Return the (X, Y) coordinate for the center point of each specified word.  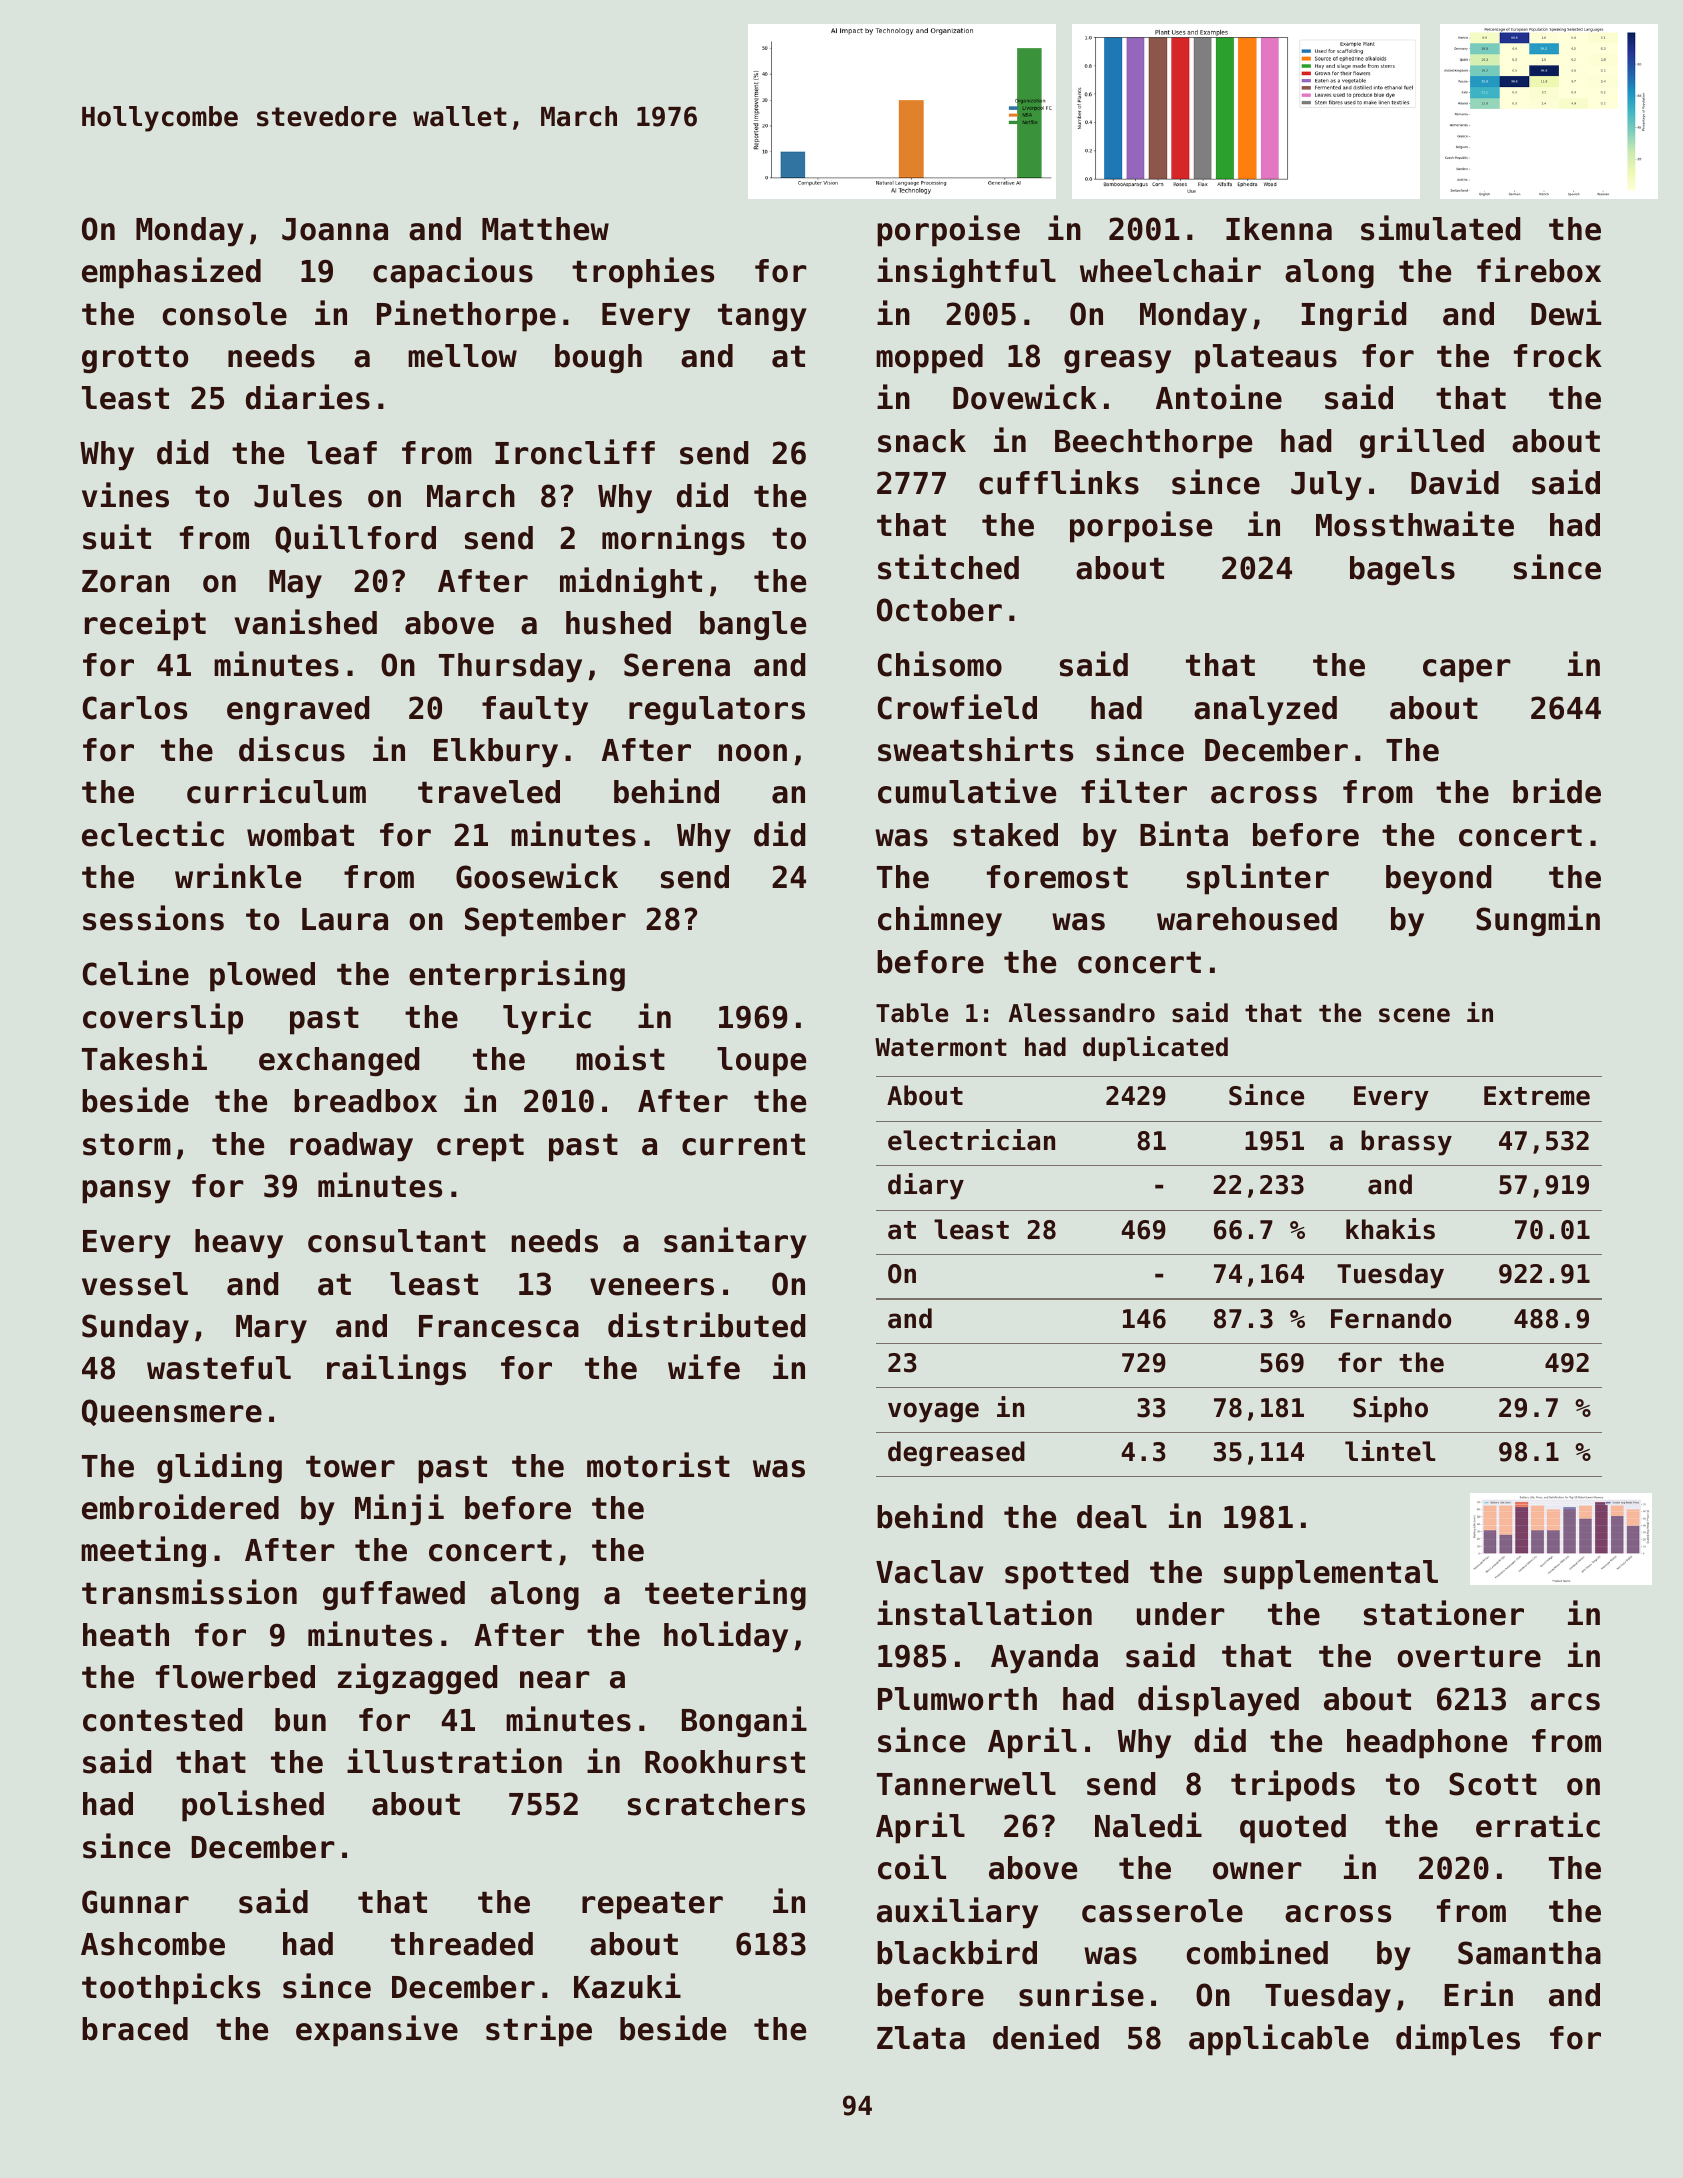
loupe (761, 1062)
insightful (966, 272)
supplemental (1331, 1575)
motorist (658, 1465)
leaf (342, 453)
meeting (143, 1552)
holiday (726, 1637)
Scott (1493, 1784)
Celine (136, 973)
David (1455, 482)
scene (1414, 1015)
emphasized (171, 273)
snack (922, 441)
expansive (377, 2031)
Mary (271, 1329)
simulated (1440, 228)
